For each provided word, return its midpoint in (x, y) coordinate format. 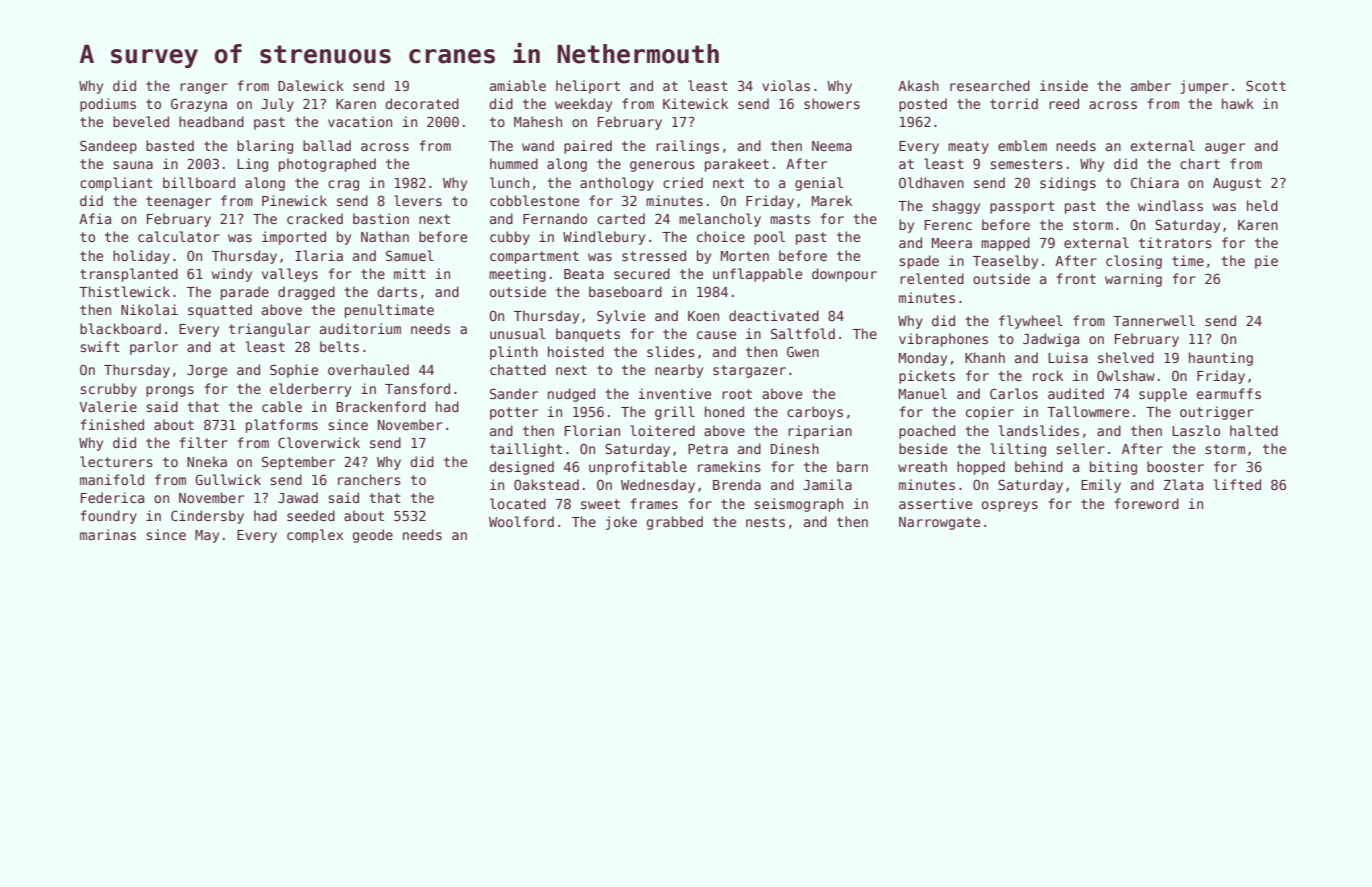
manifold (112, 479)
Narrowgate (939, 523)
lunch (509, 182)
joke (621, 523)
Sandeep (108, 147)
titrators (1175, 242)
